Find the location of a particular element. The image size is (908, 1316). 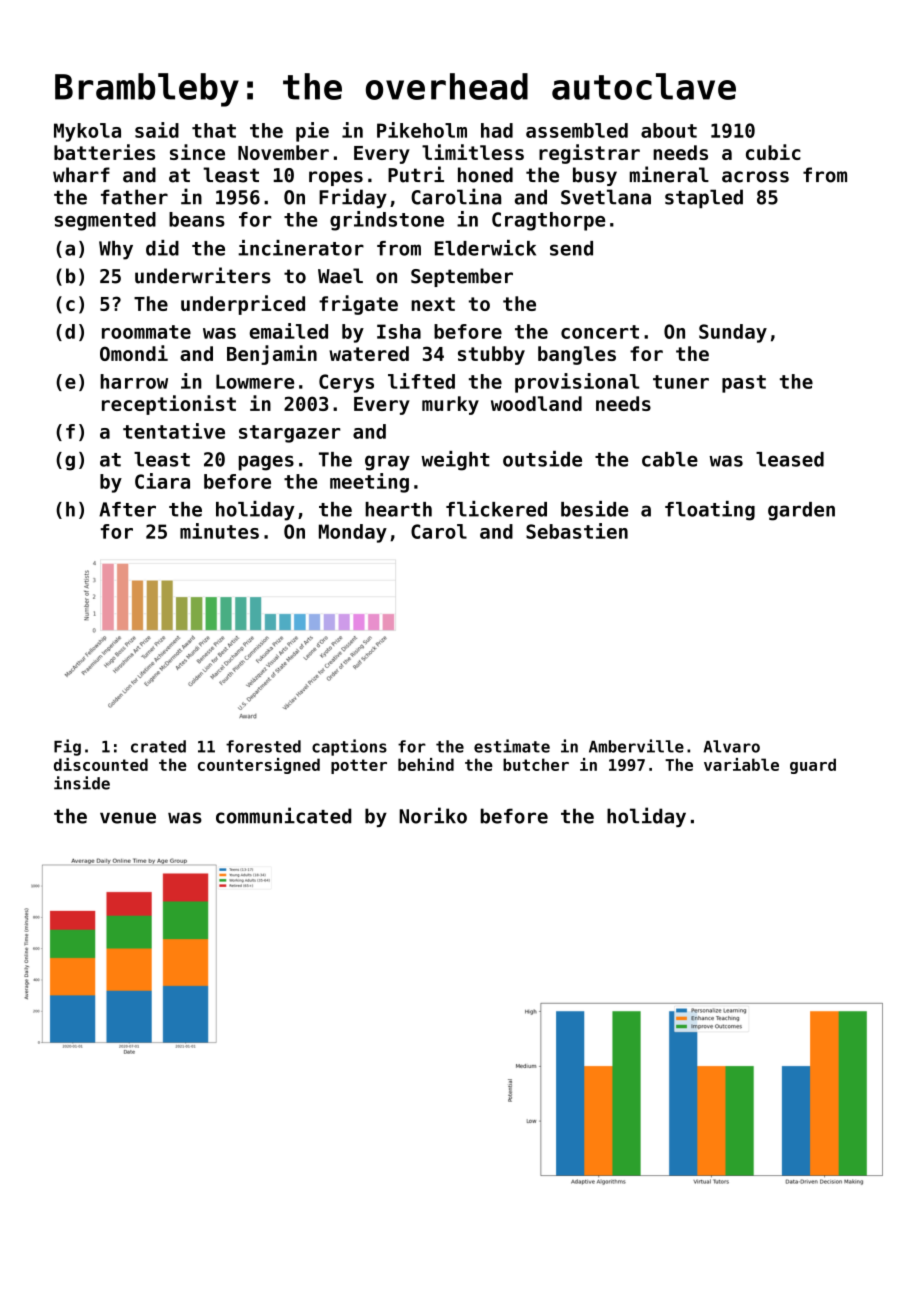

cable is located at coordinates (670, 459).
